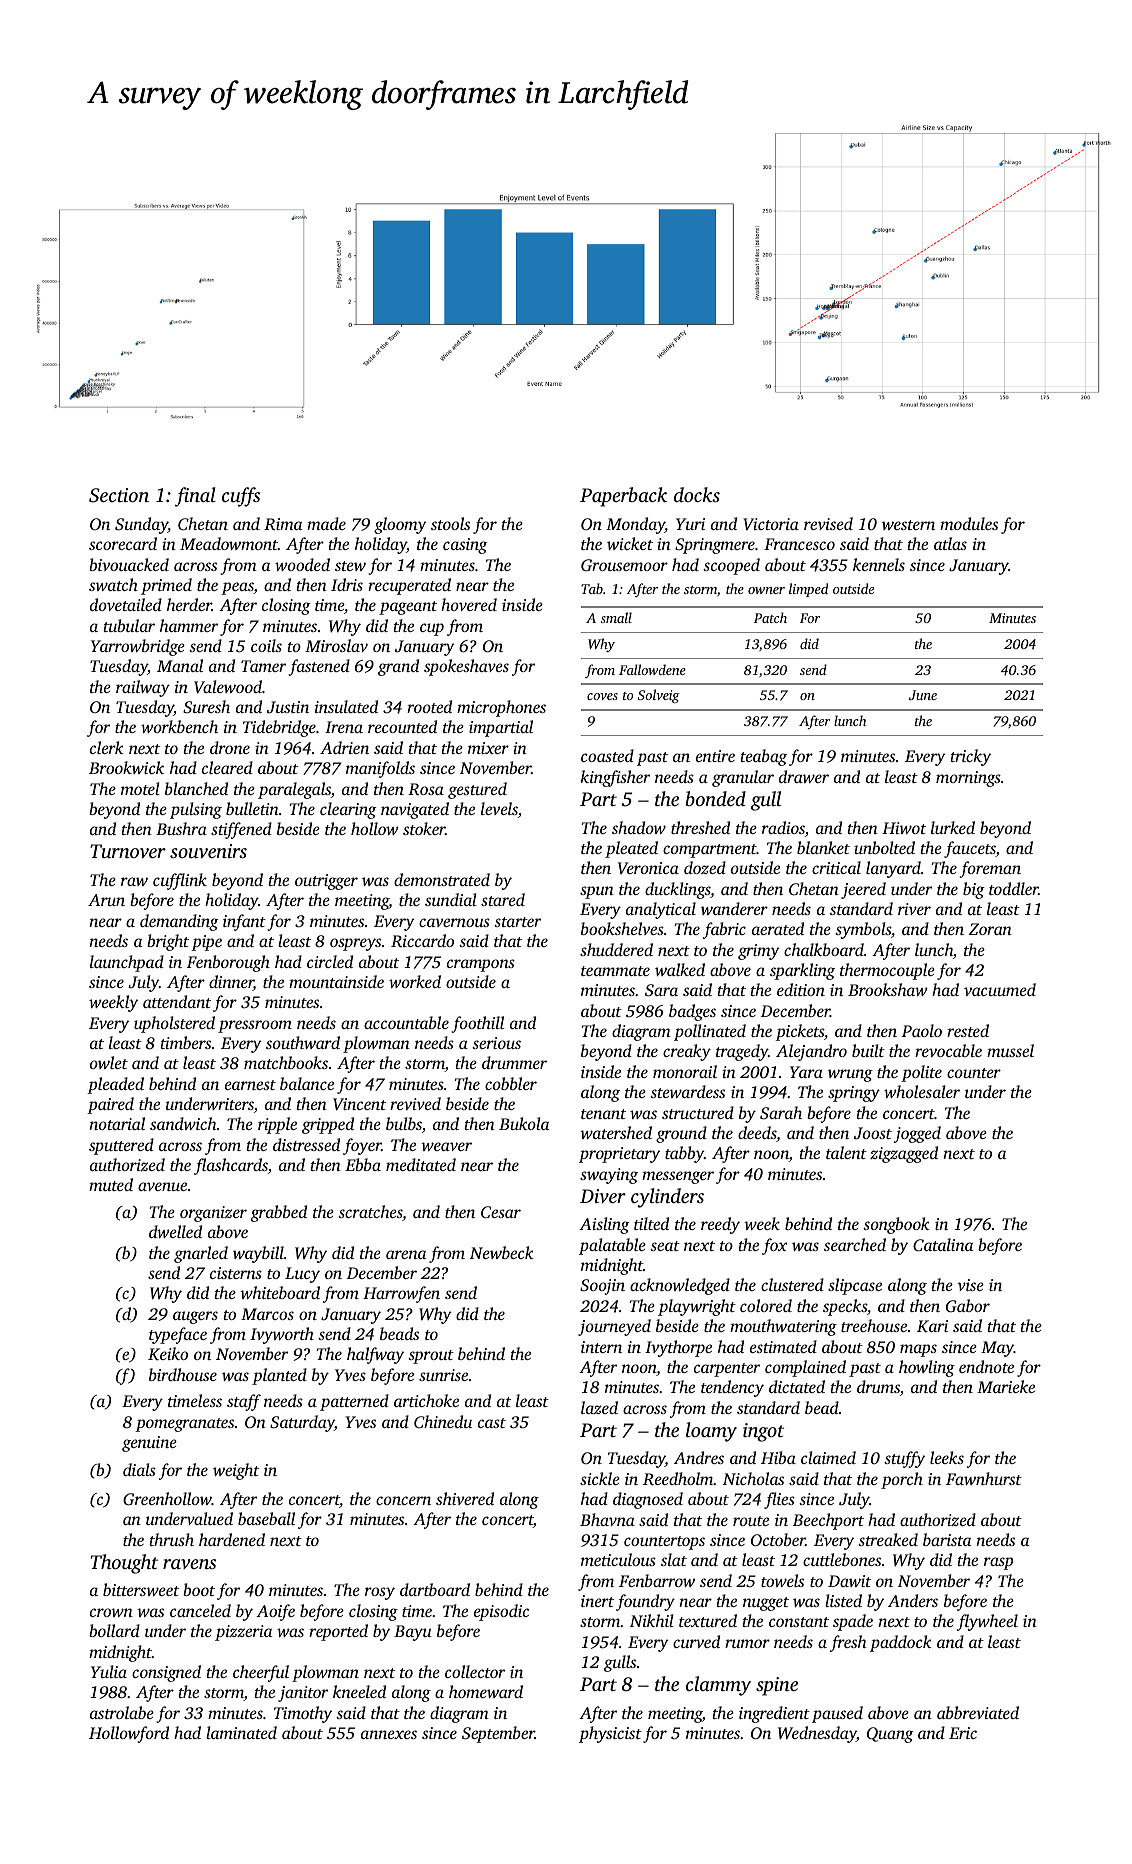 This document has width=1132, height=1864. I want to click on Bayu, so click(413, 1633).
